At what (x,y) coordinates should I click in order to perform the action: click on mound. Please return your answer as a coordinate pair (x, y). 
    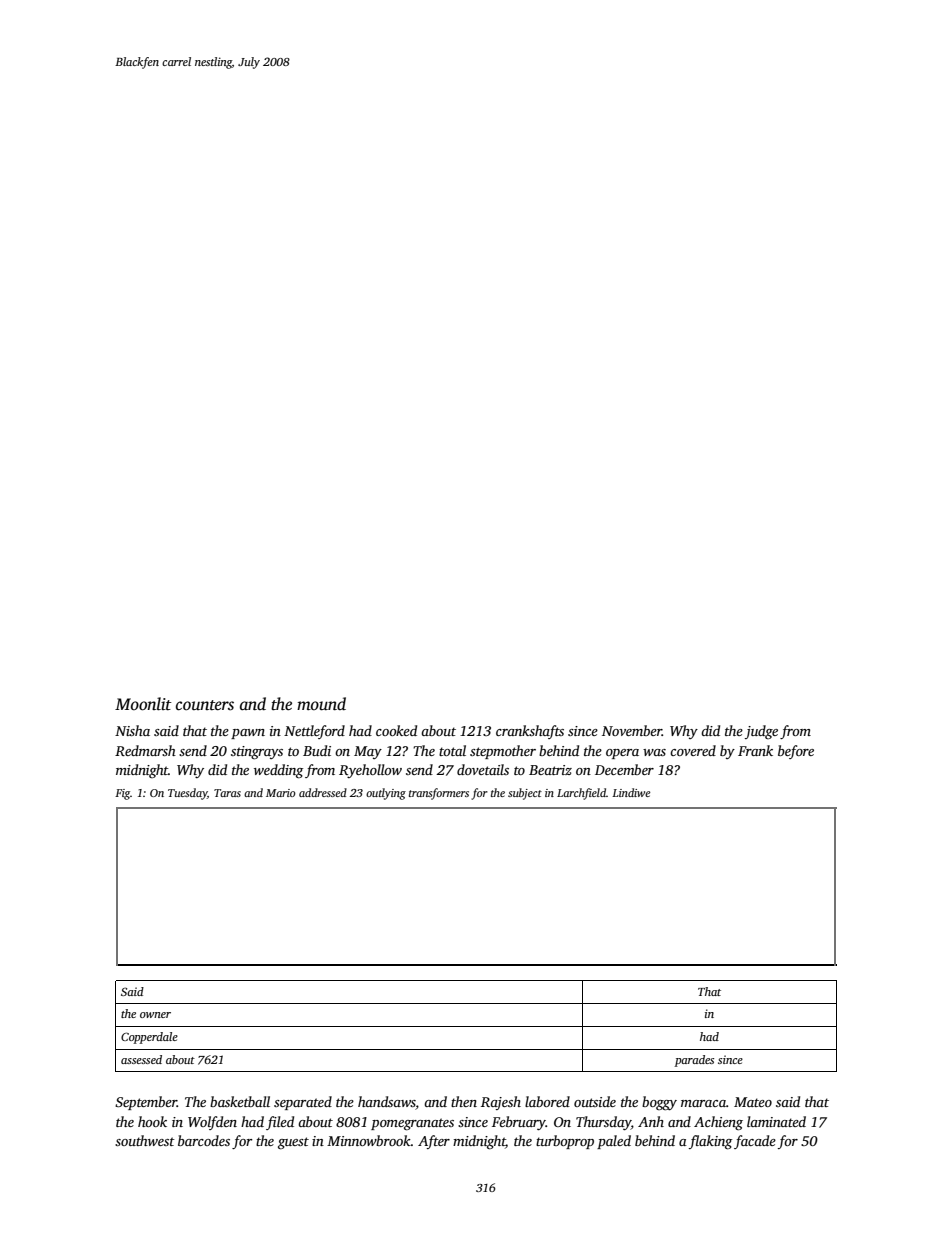
    Looking at the image, I should click on (321, 704).
